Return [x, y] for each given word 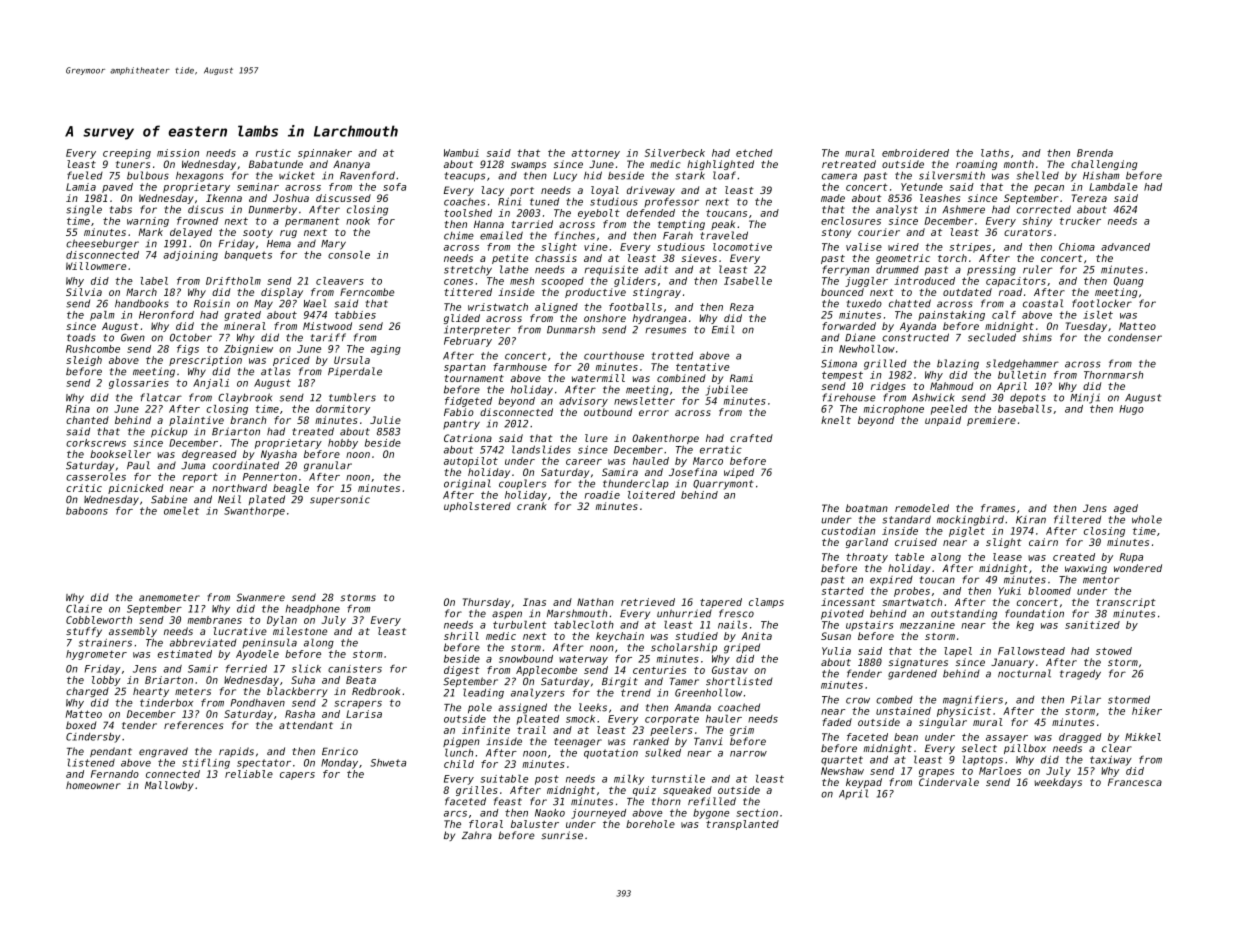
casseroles [96, 477]
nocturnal [1024, 673]
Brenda [1095, 153]
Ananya [351, 165]
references [193, 725]
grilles [477, 791]
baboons [87, 511]
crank [532, 506]
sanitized [1092, 625]
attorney [596, 154]
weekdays [1058, 783]
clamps [766, 603]
